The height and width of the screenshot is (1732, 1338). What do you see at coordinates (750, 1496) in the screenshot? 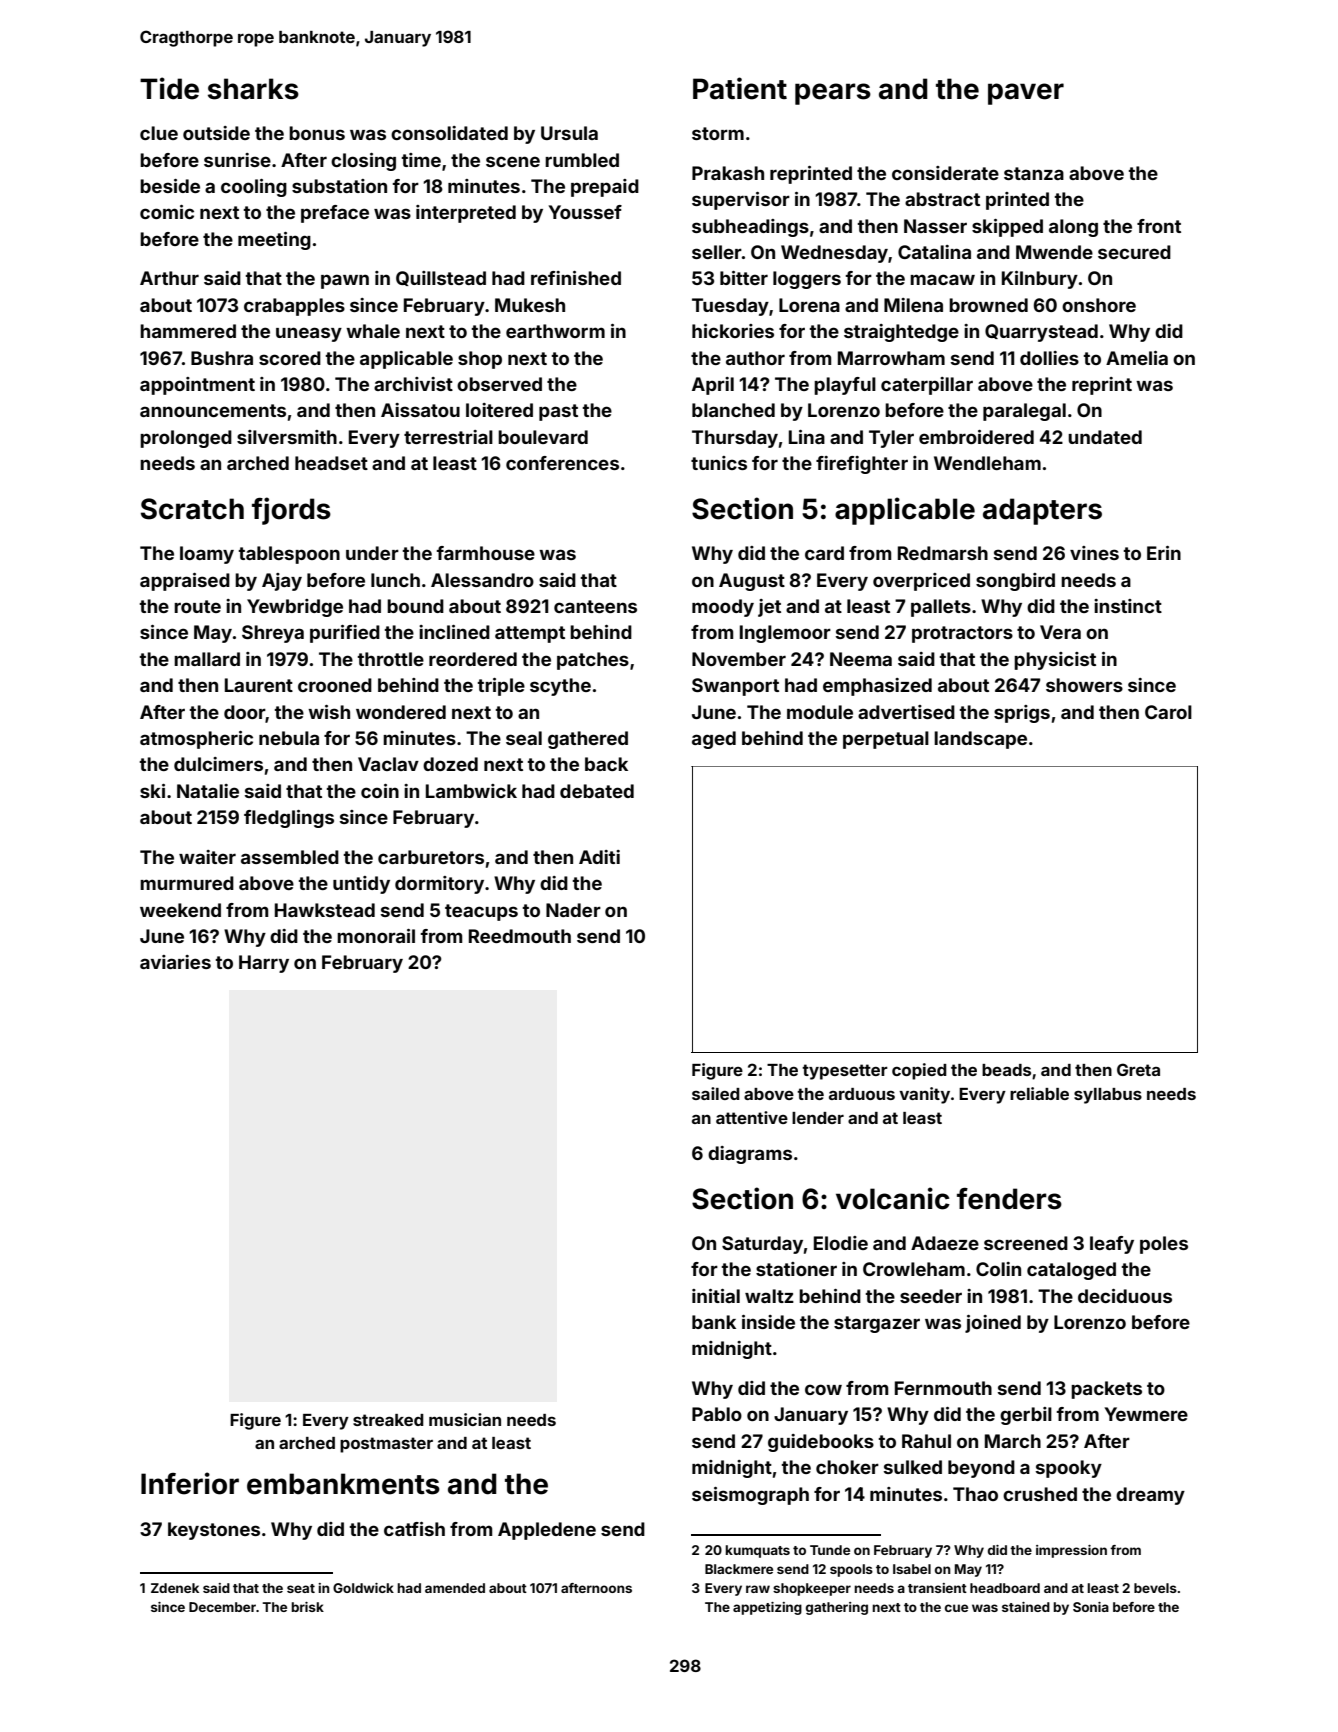
I see `seismograph` at bounding box center [750, 1496].
